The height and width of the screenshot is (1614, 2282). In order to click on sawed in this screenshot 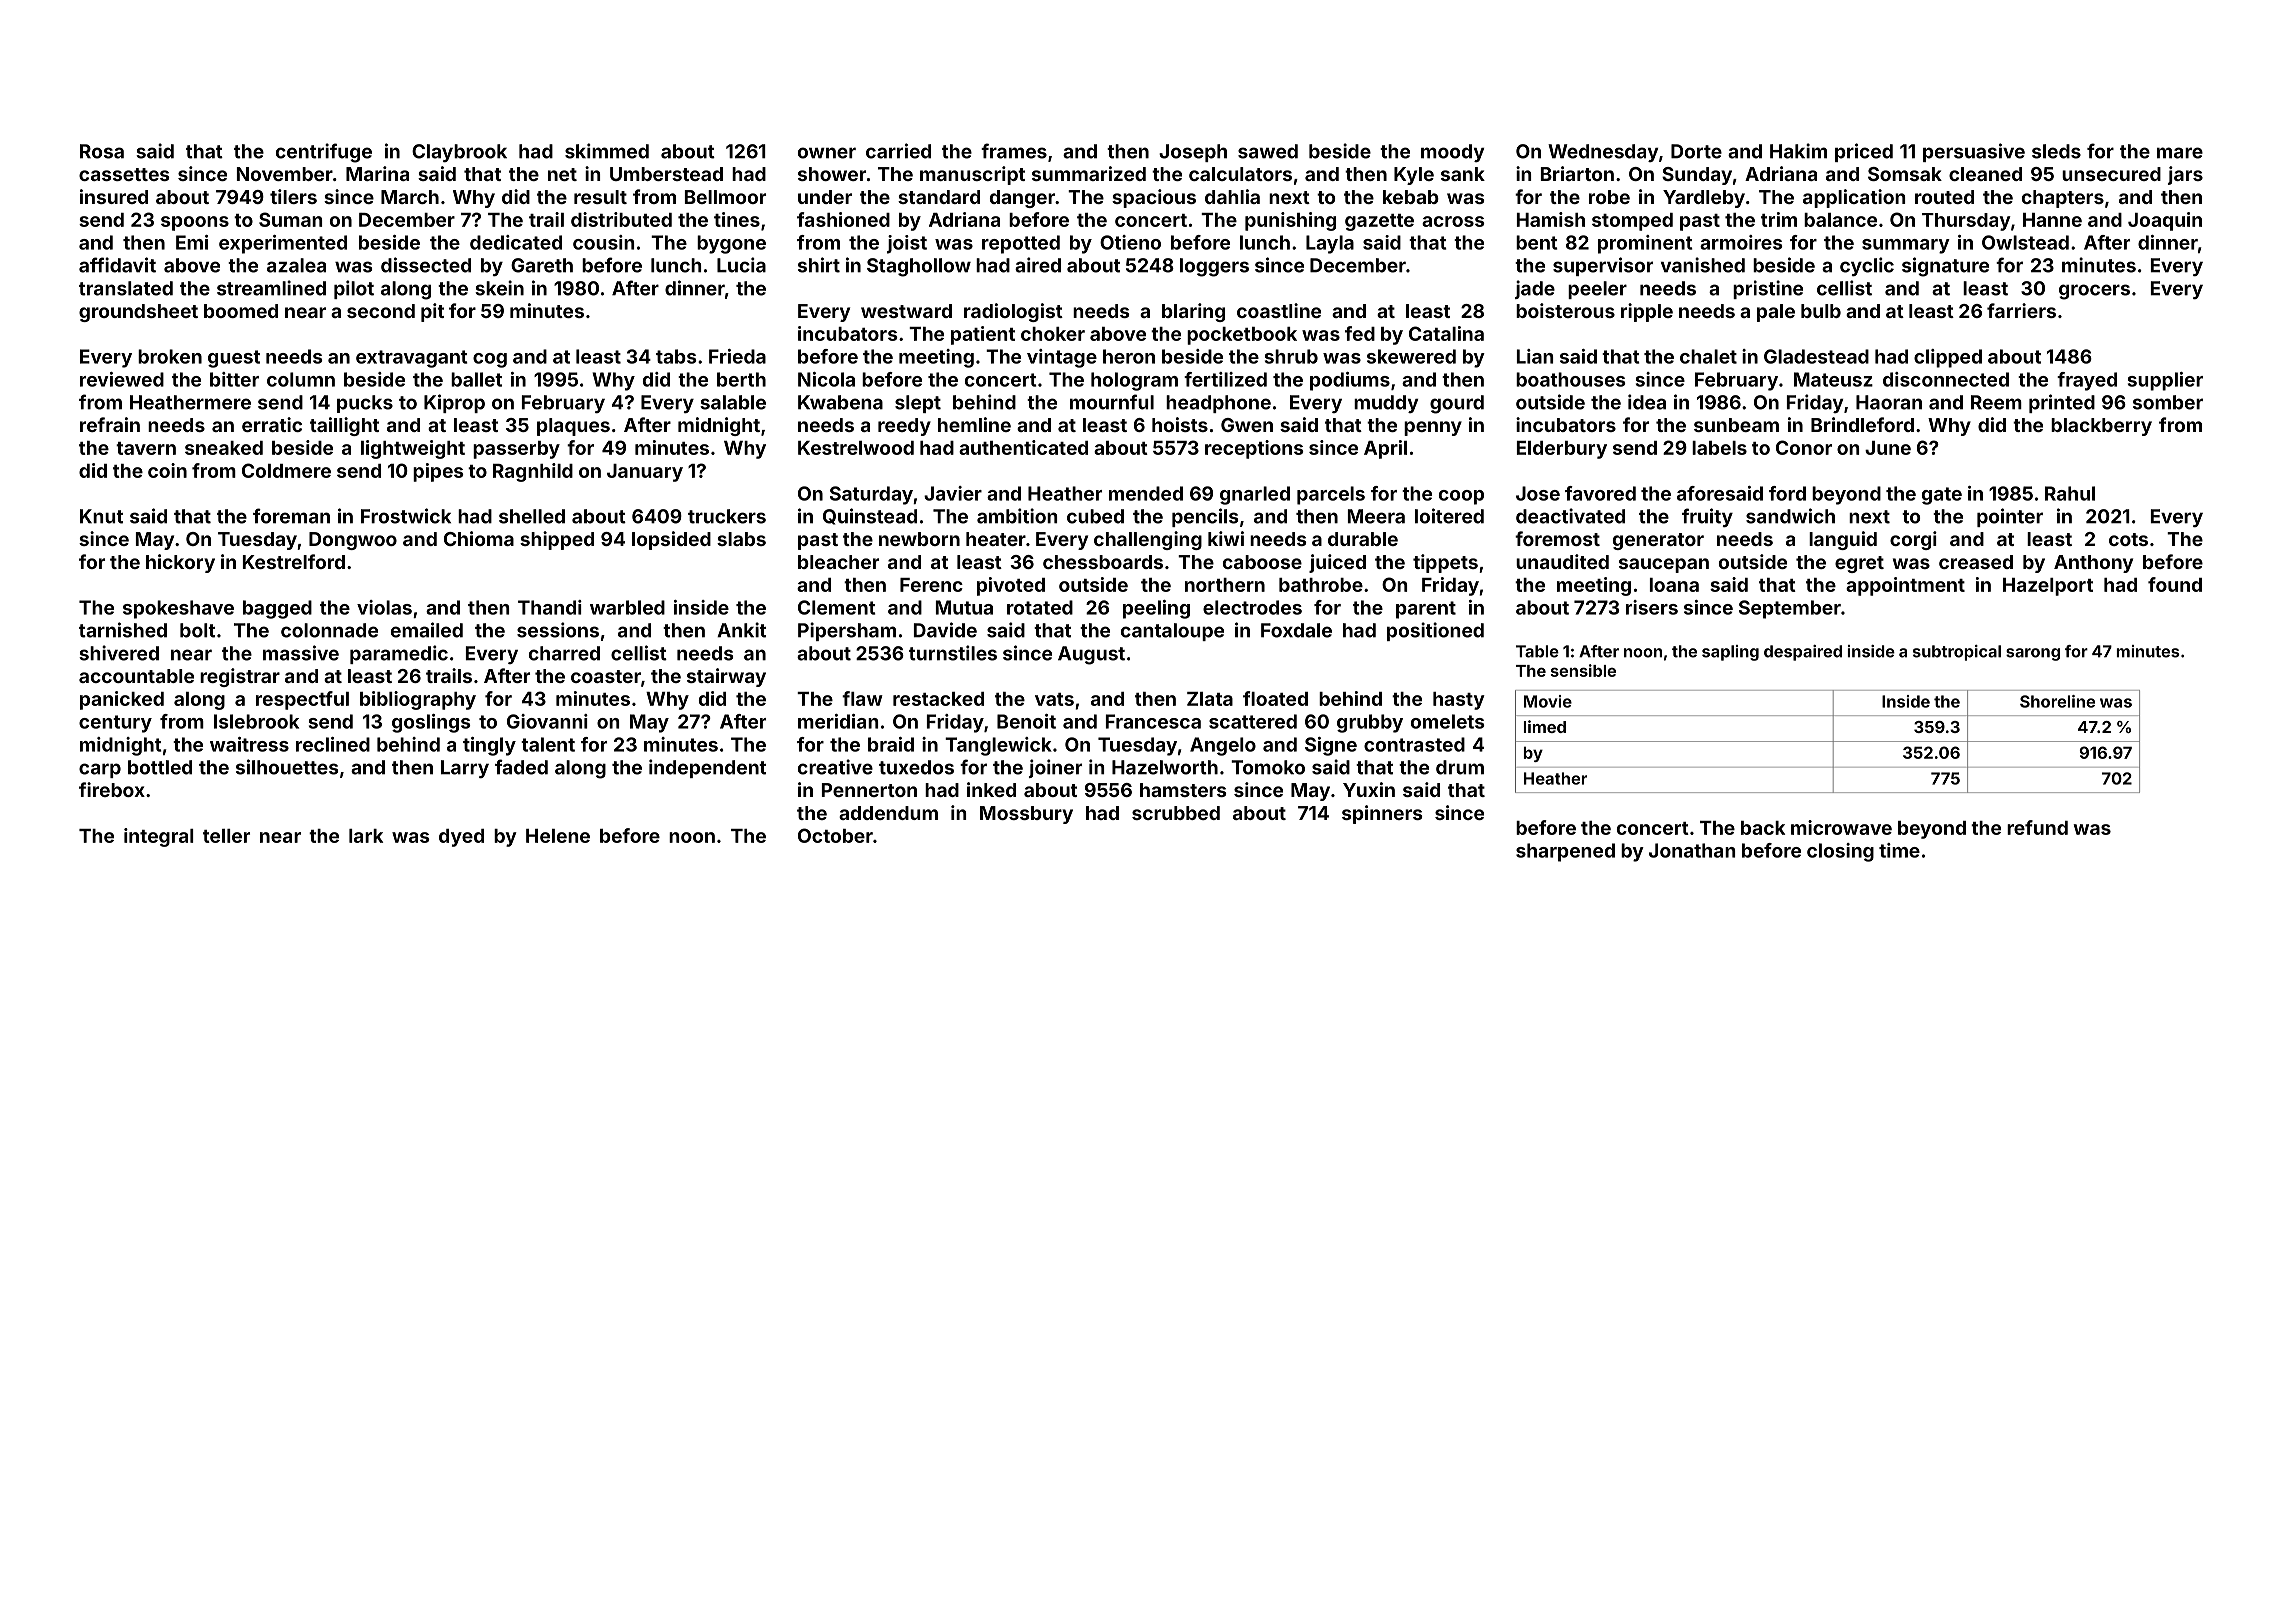, I will do `click(1268, 151)`.
